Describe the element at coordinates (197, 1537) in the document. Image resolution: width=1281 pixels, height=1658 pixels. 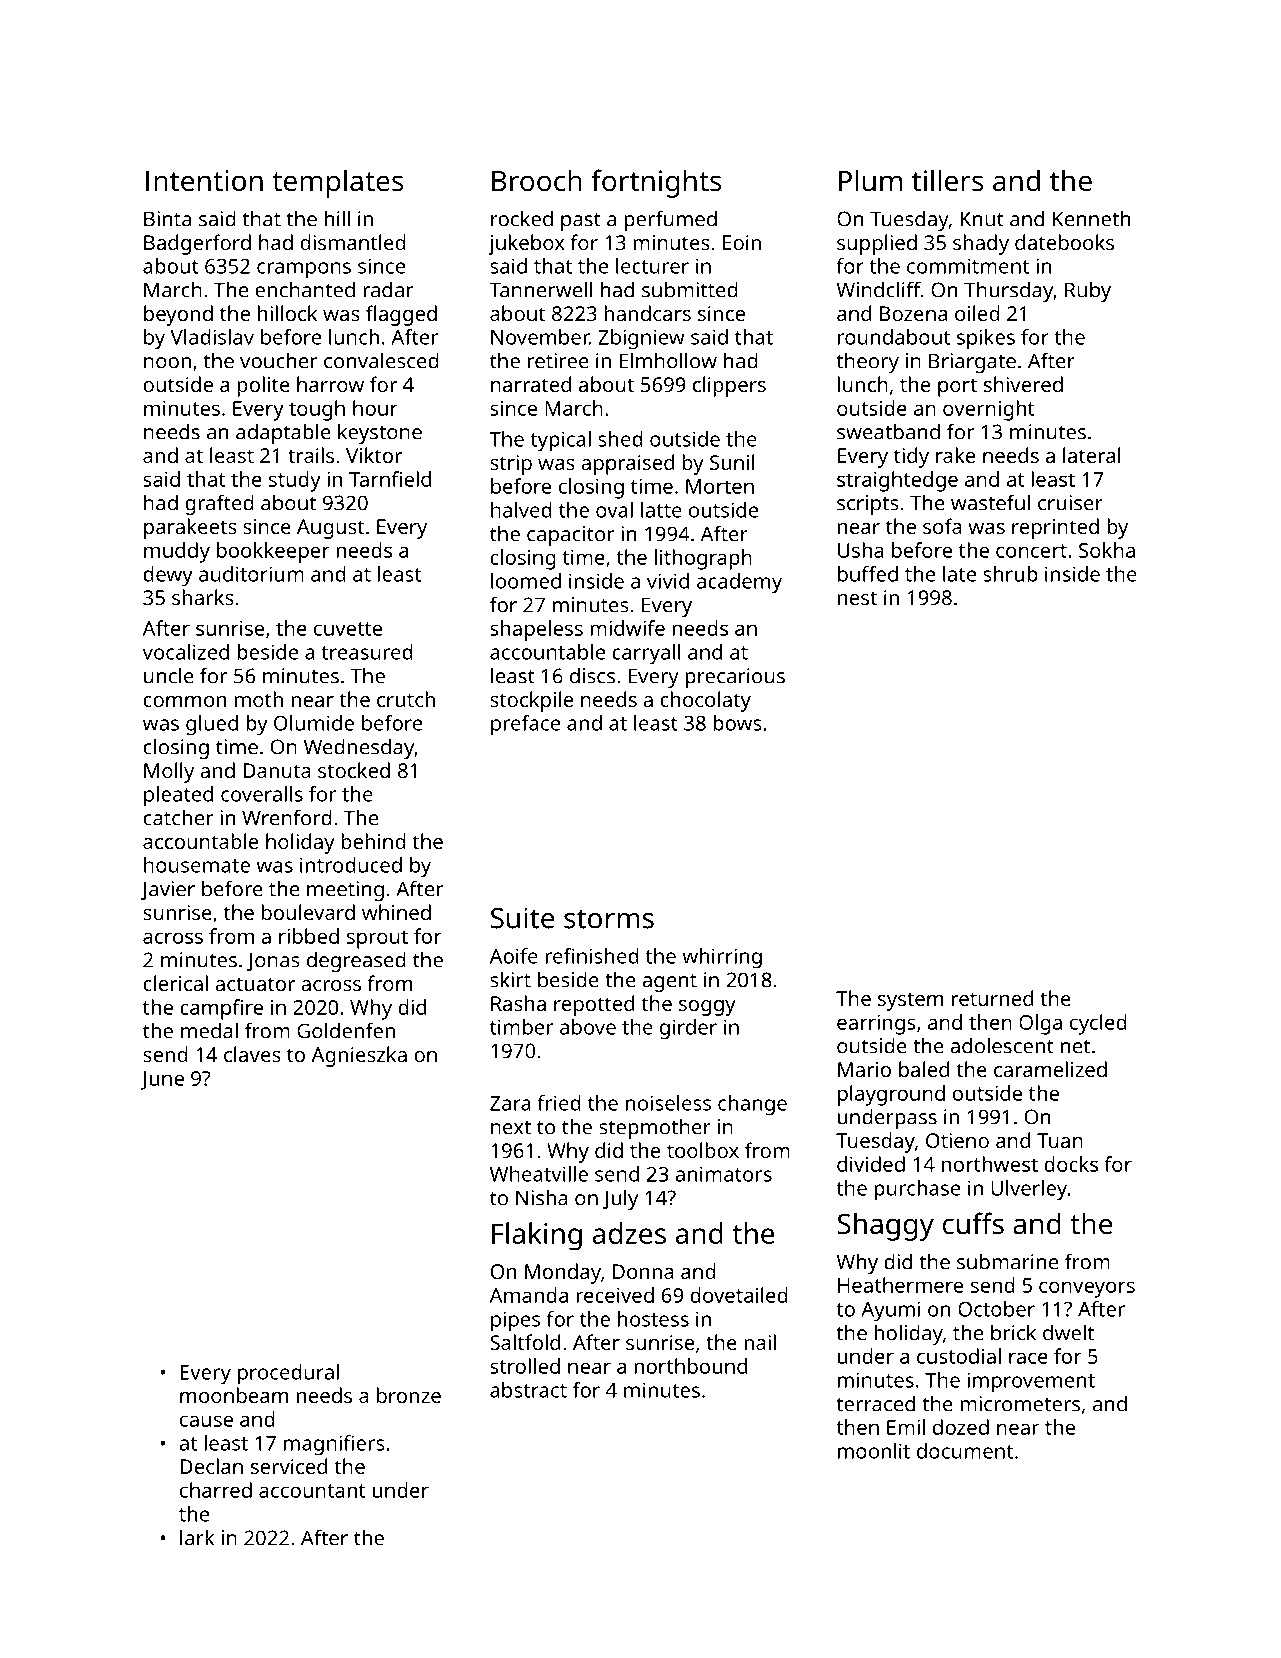
I see `lark` at that location.
